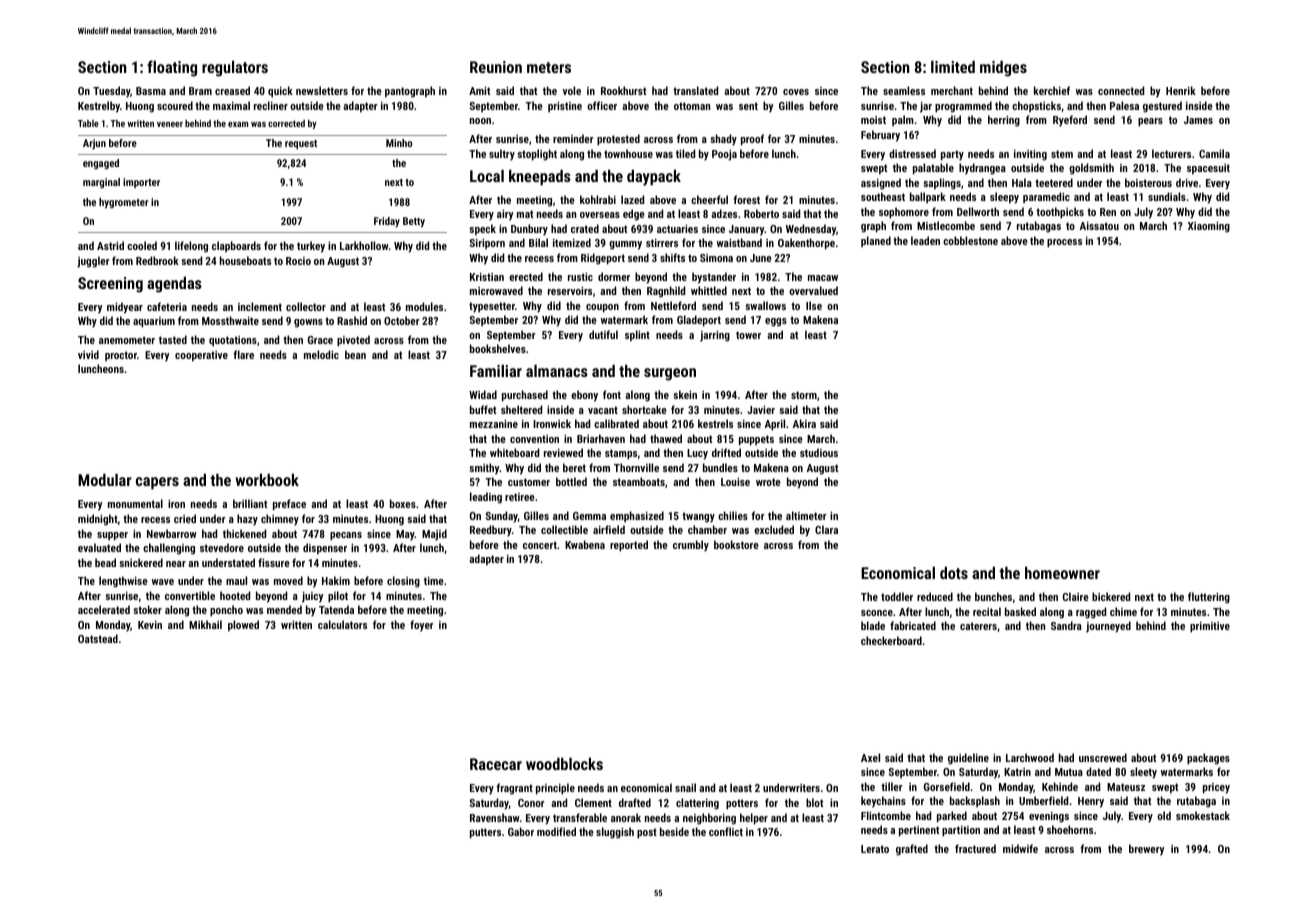 Image resolution: width=1308 pixels, height=924 pixels. I want to click on regulators, so click(235, 69).
